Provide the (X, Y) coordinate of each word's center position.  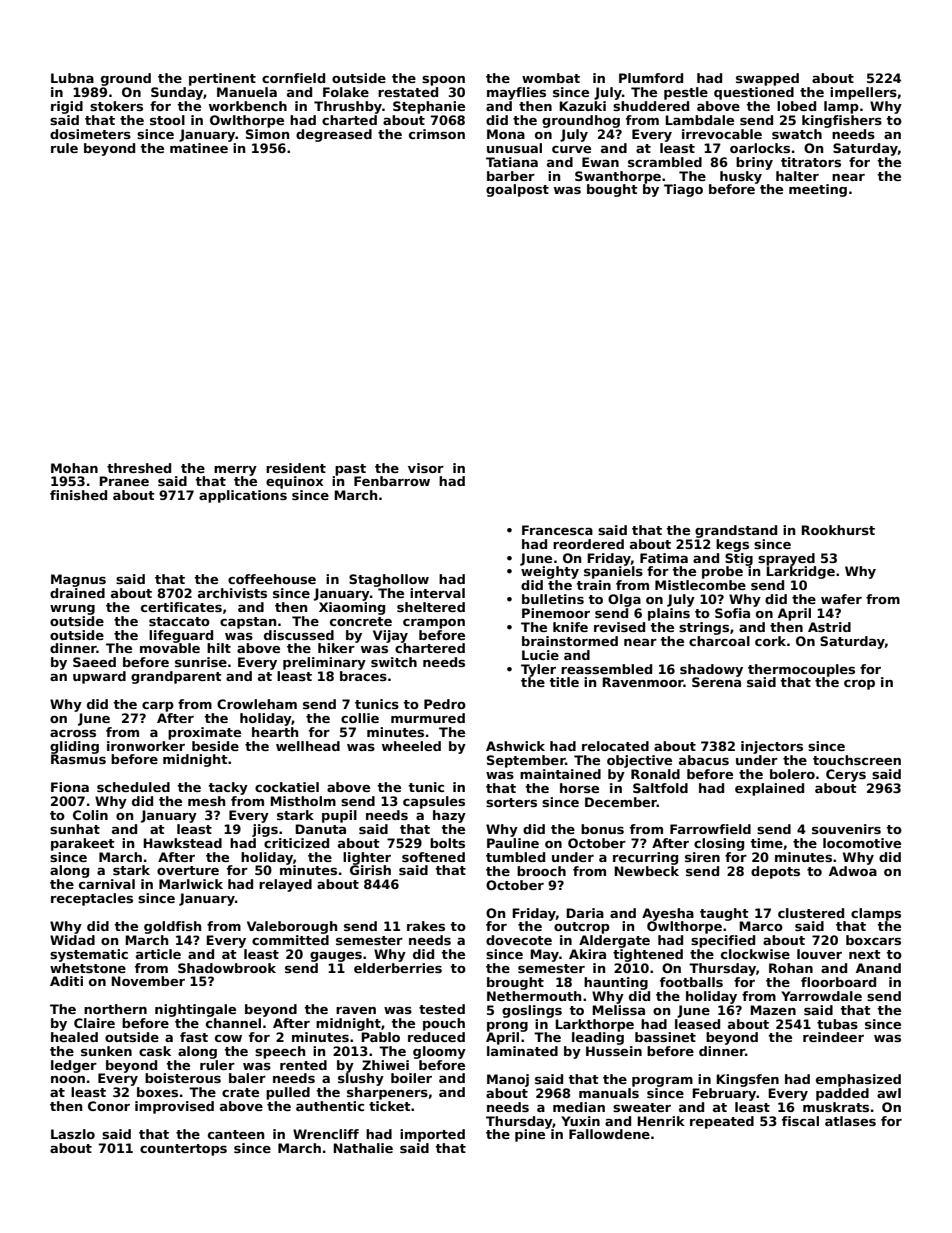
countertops (183, 1150)
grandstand (736, 531)
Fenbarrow (392, 481)
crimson (437, 134)
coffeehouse (272, 579)
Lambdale (699, 120)
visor (426, 468)
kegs (732, 545)
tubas (837, 1024)
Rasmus (78, 759)
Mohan (74, 468)
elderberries (398, 968)
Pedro (445, 704)
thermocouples (801, 670)
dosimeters (90, 134)
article (158, 954)
